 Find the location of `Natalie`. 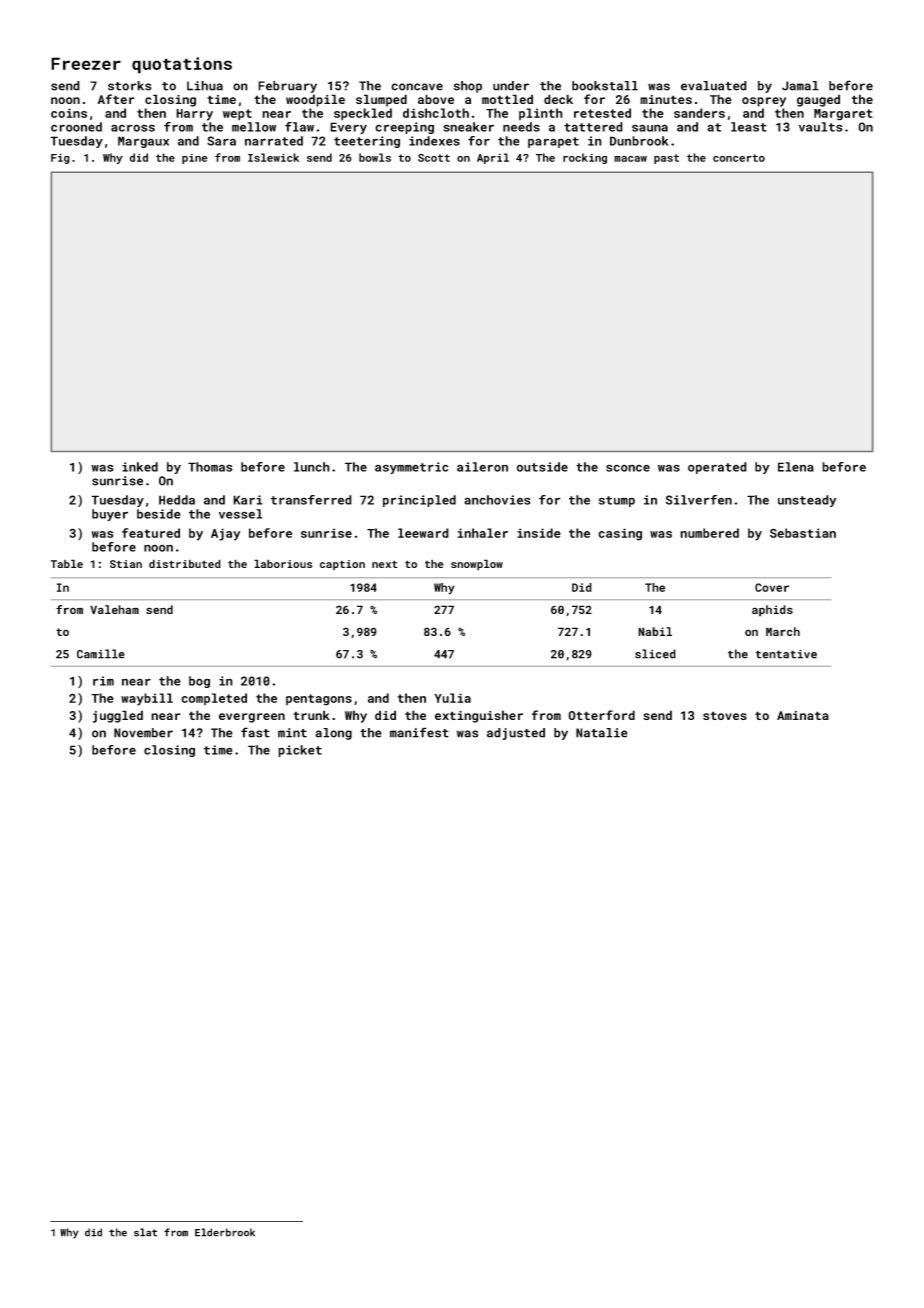

Natalie is located at coordinates (602, 733).
